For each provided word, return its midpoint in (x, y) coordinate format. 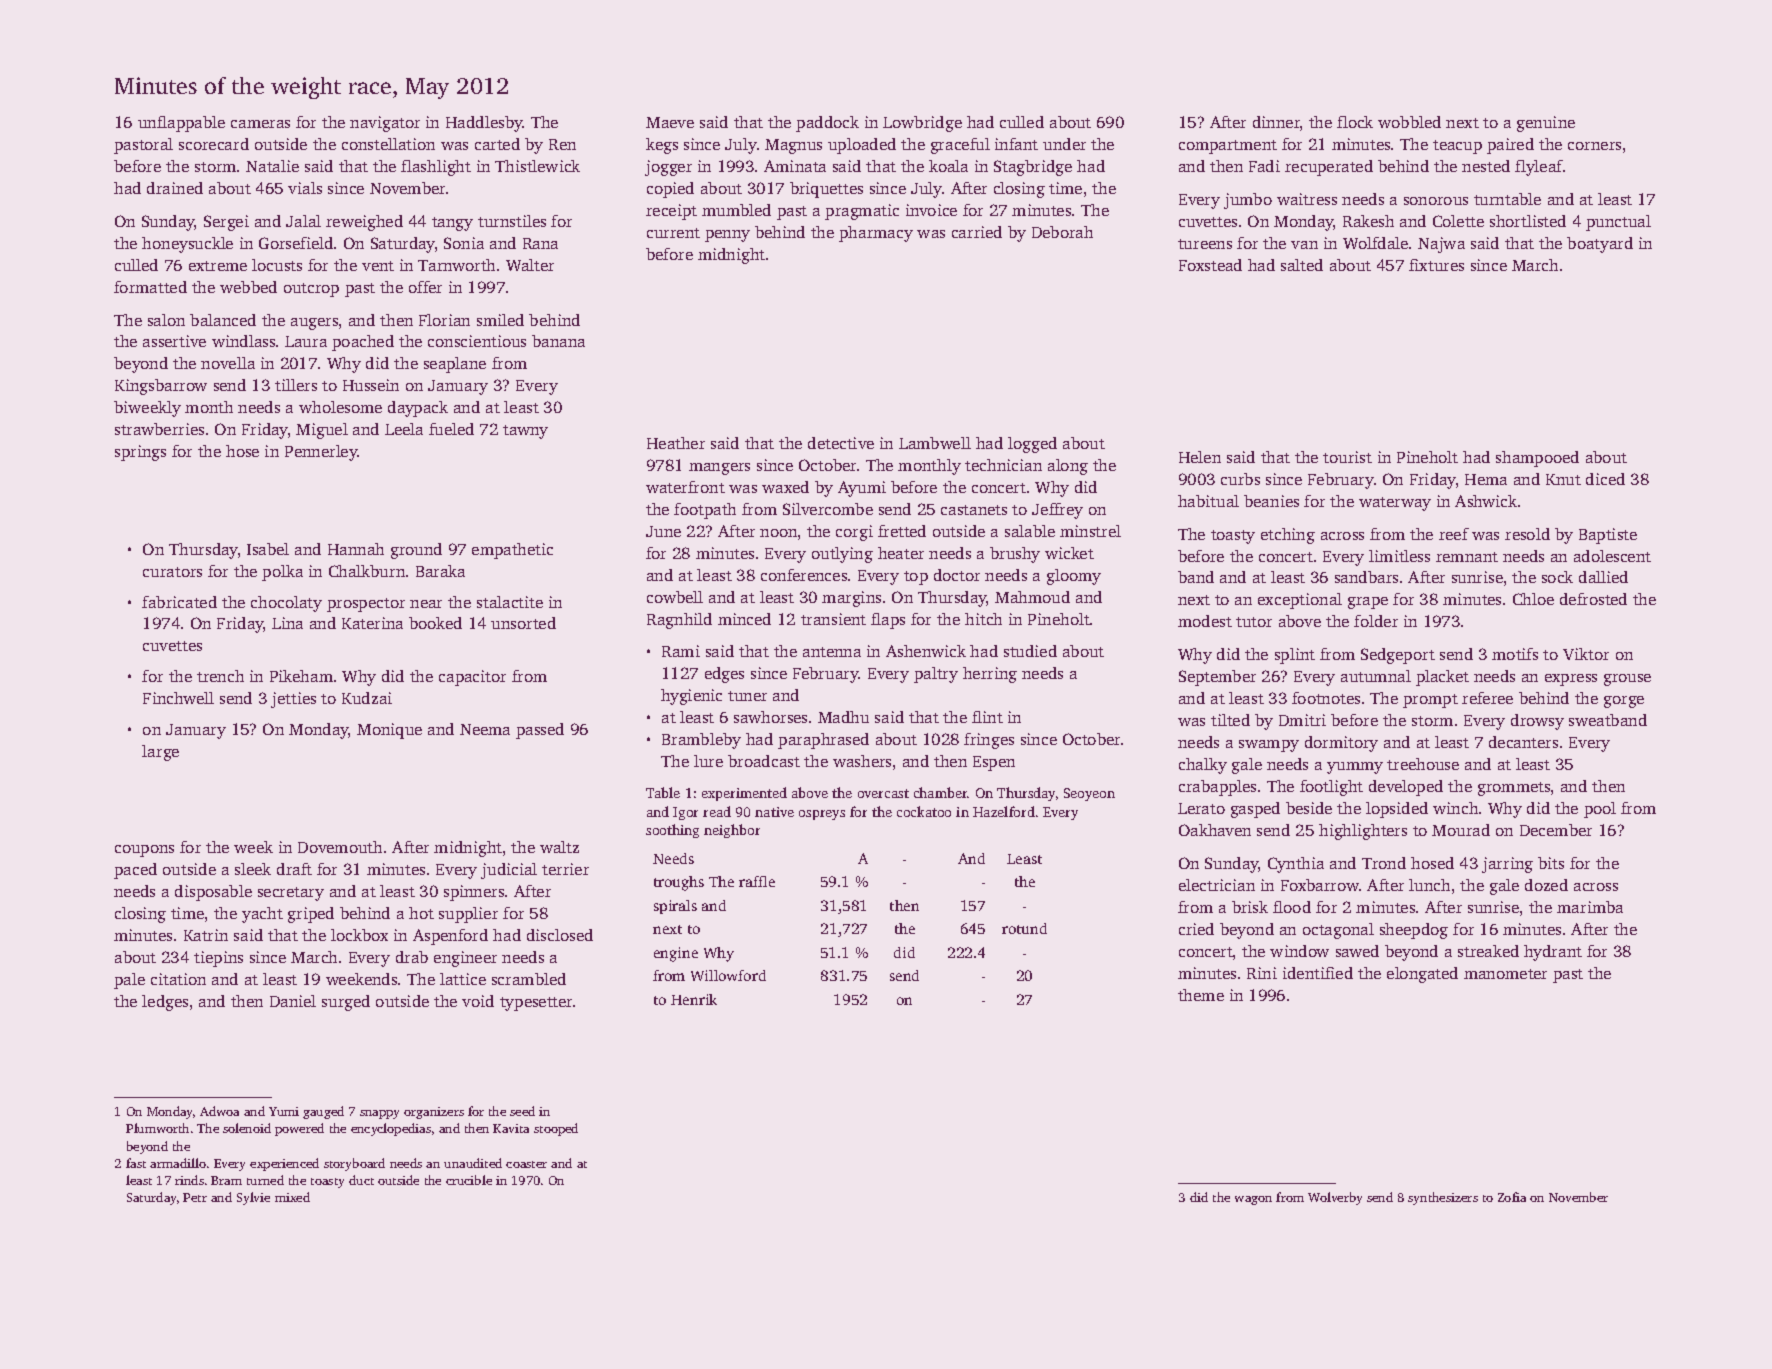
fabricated (179, 602)
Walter (530, 265)
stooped (556, 1129)
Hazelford (1004, 811)
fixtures (1436, 265)
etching (1288, 536)
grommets (1514, 789)
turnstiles (512, 221)
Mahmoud (1032, 597)
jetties (293, 700)
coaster (526, 1164)
